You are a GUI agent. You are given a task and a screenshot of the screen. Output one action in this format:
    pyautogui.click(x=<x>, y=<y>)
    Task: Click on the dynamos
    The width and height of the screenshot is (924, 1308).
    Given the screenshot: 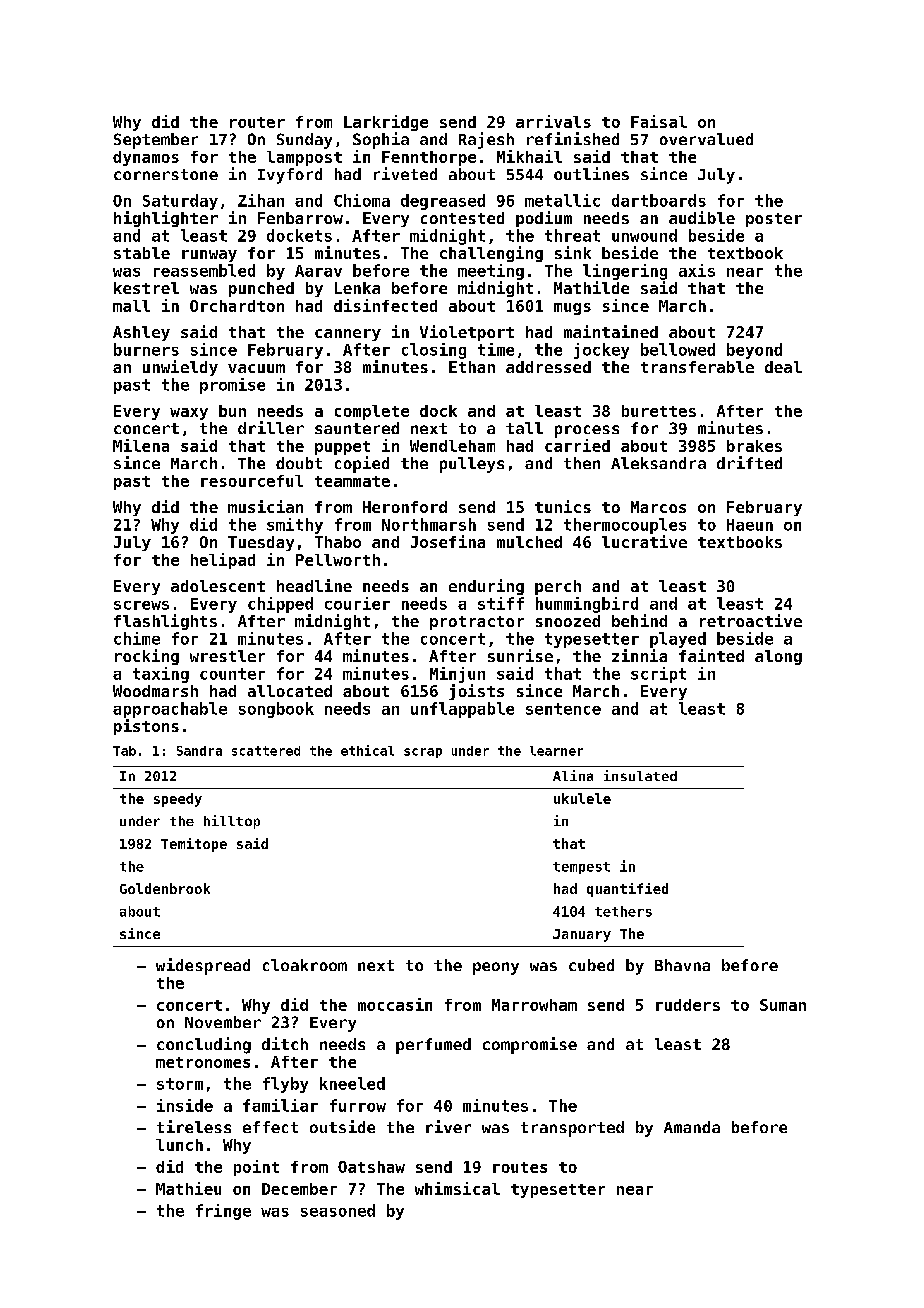 What is the action you would take?
    pyautogui.click(x=146, y=158)
